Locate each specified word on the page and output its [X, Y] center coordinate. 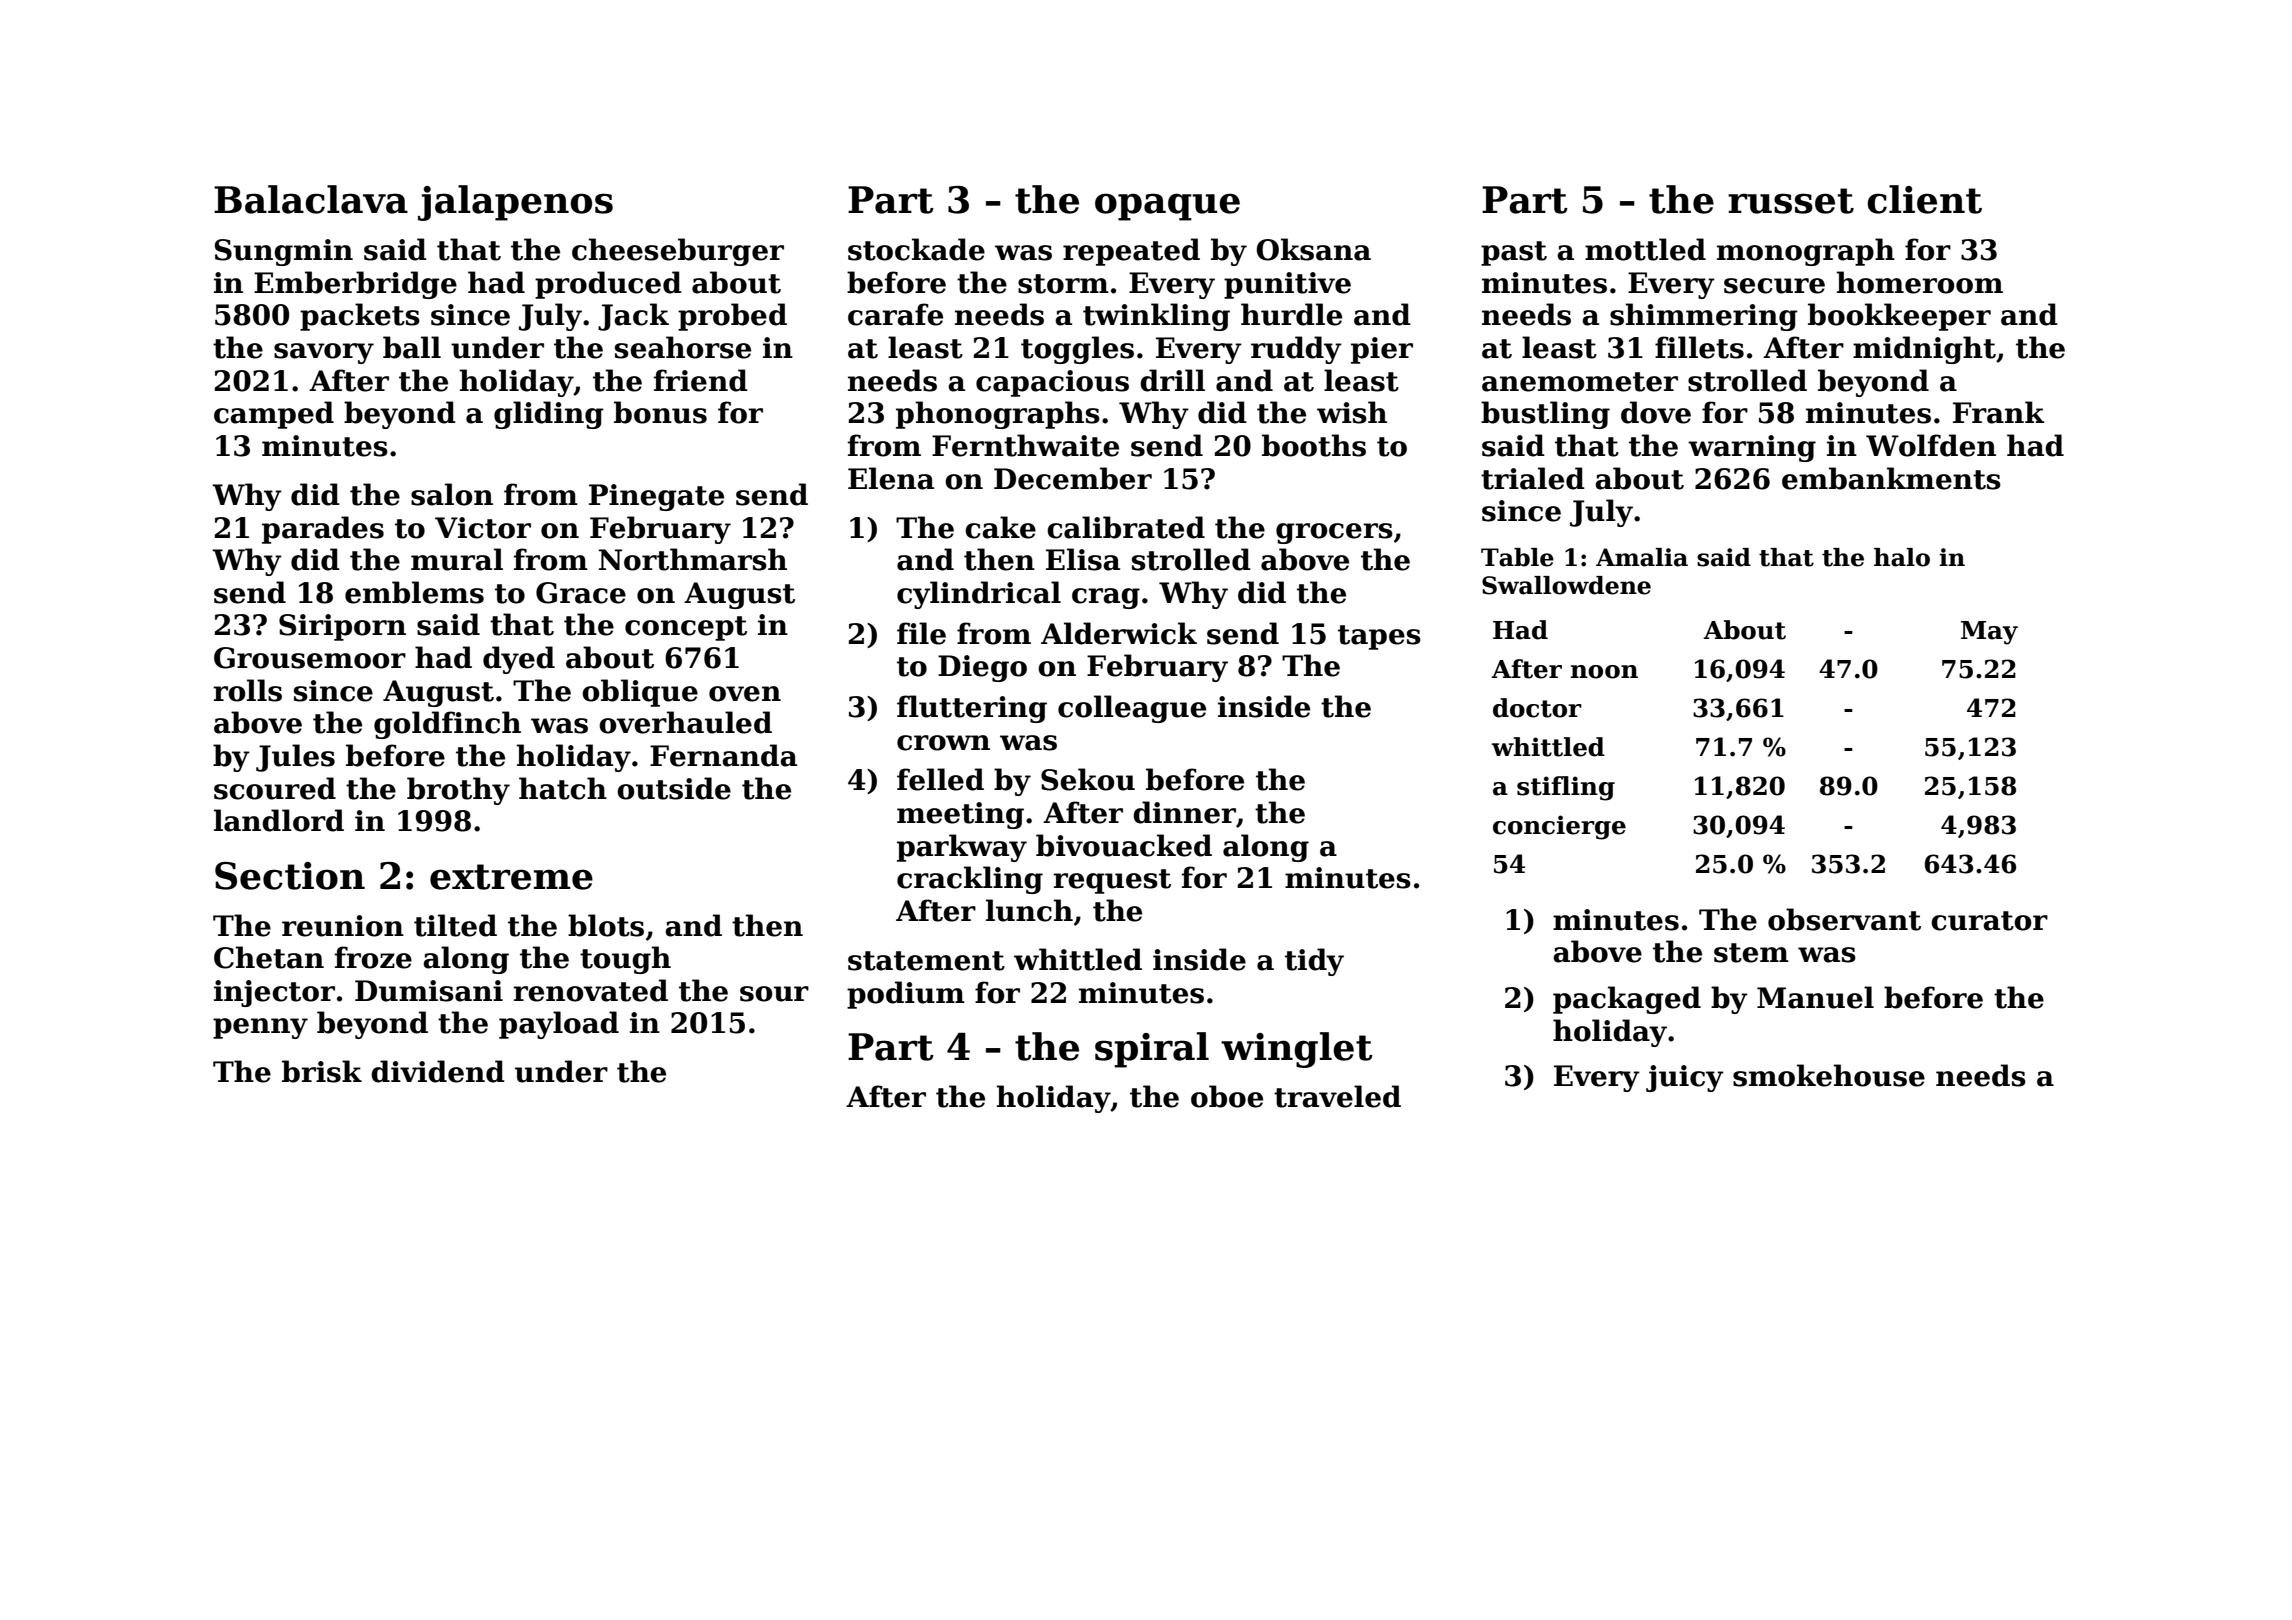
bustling [1545, 415]
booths [1314, 445]
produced [608, 285]
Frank [1998, 412]
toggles [1077, 350]
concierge [1559, 827]
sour [774, 994]
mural [457, 559]
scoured [275, 788]
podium [906, 995]
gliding [549, 415]
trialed [1533, 478]
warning [1752, 448]
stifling [1566, 788]
